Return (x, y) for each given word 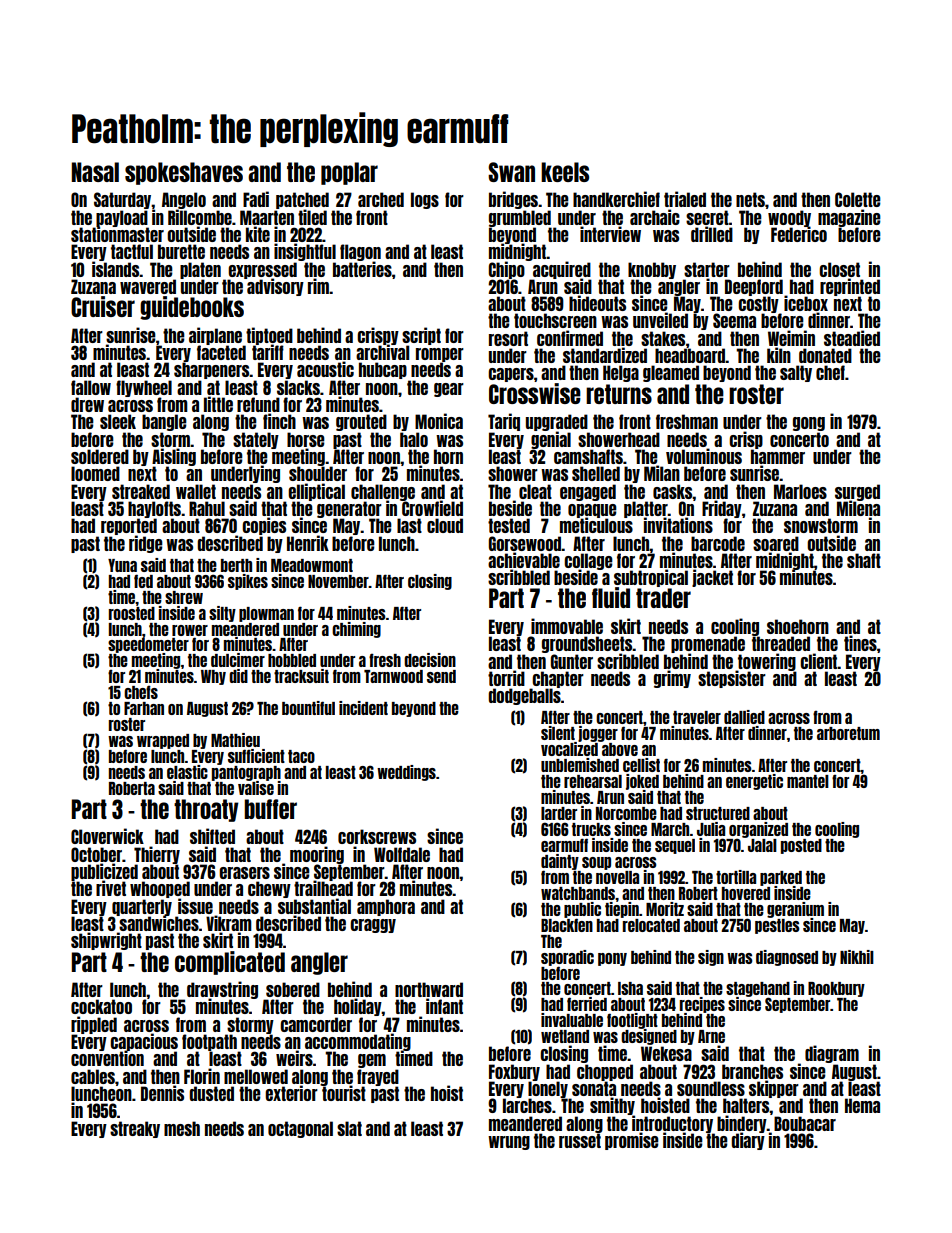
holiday (358, 1007)
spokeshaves (184, 173)
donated (825, 355)
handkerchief (616, 199)
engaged (588, 492)
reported (129, 527)
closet (839, 269)
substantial (314, 906)
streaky (135, 1129)
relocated (651, 925)
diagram (832, 1054)
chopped (605, 1072)
